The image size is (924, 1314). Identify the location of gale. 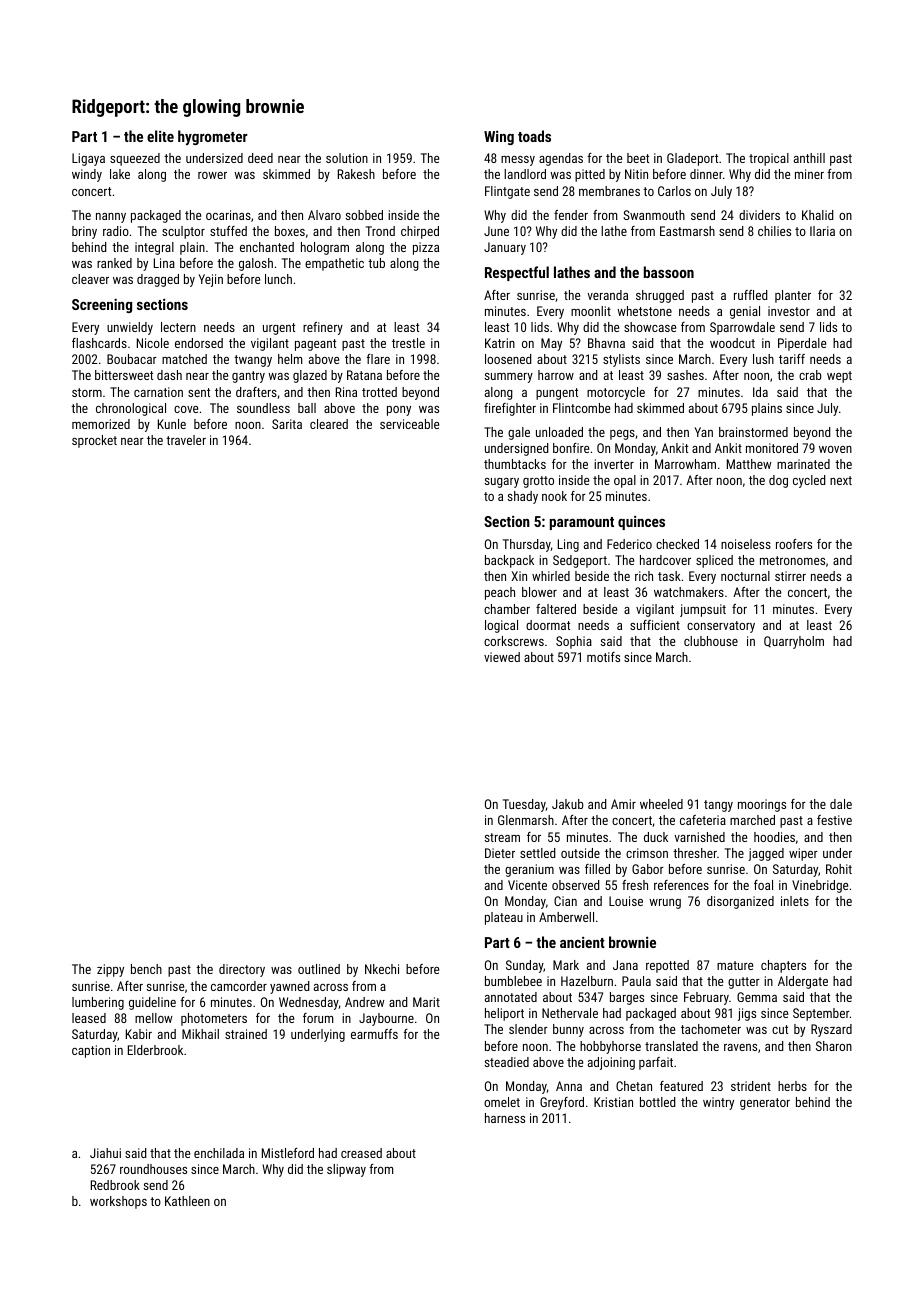
(519, 433).
